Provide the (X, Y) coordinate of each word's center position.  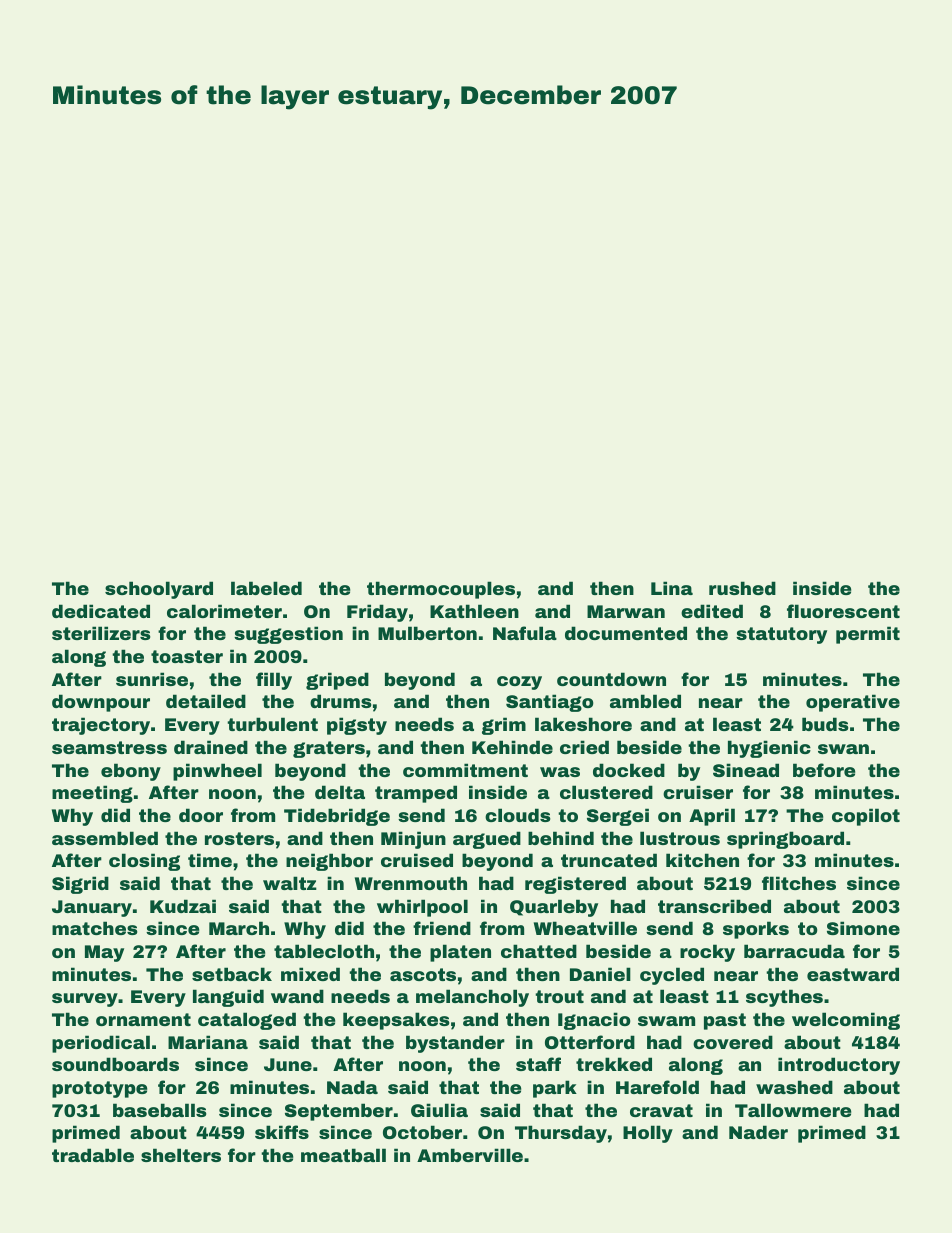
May (104, 953)
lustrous (680, 838)
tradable (93, 1155)
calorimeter (224, 611)
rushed (742, 588)
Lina (672, 588)
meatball (343, 1155)
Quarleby (554, 908)
